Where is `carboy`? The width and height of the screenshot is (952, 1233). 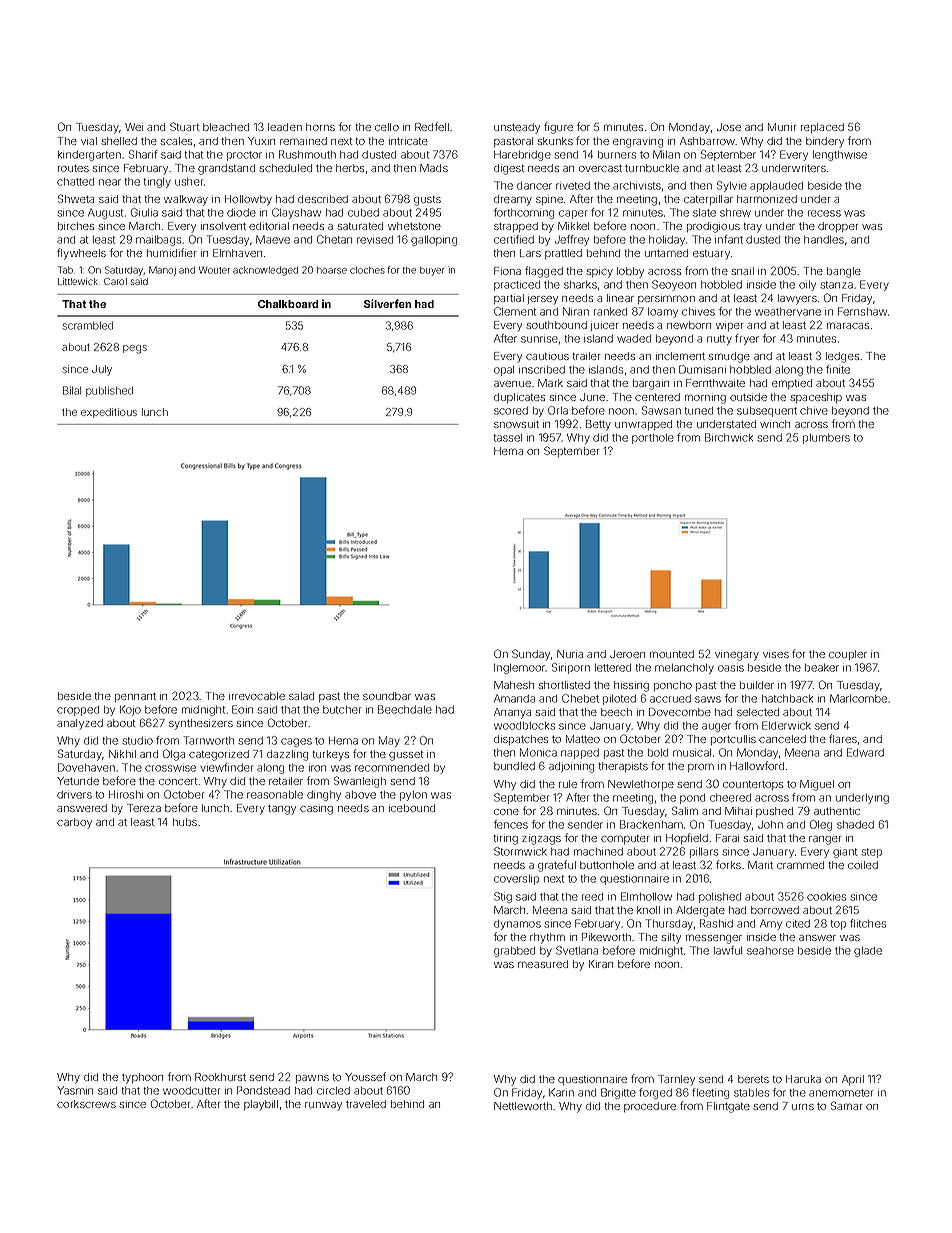
carboy is located at coordinates (74, 823).
